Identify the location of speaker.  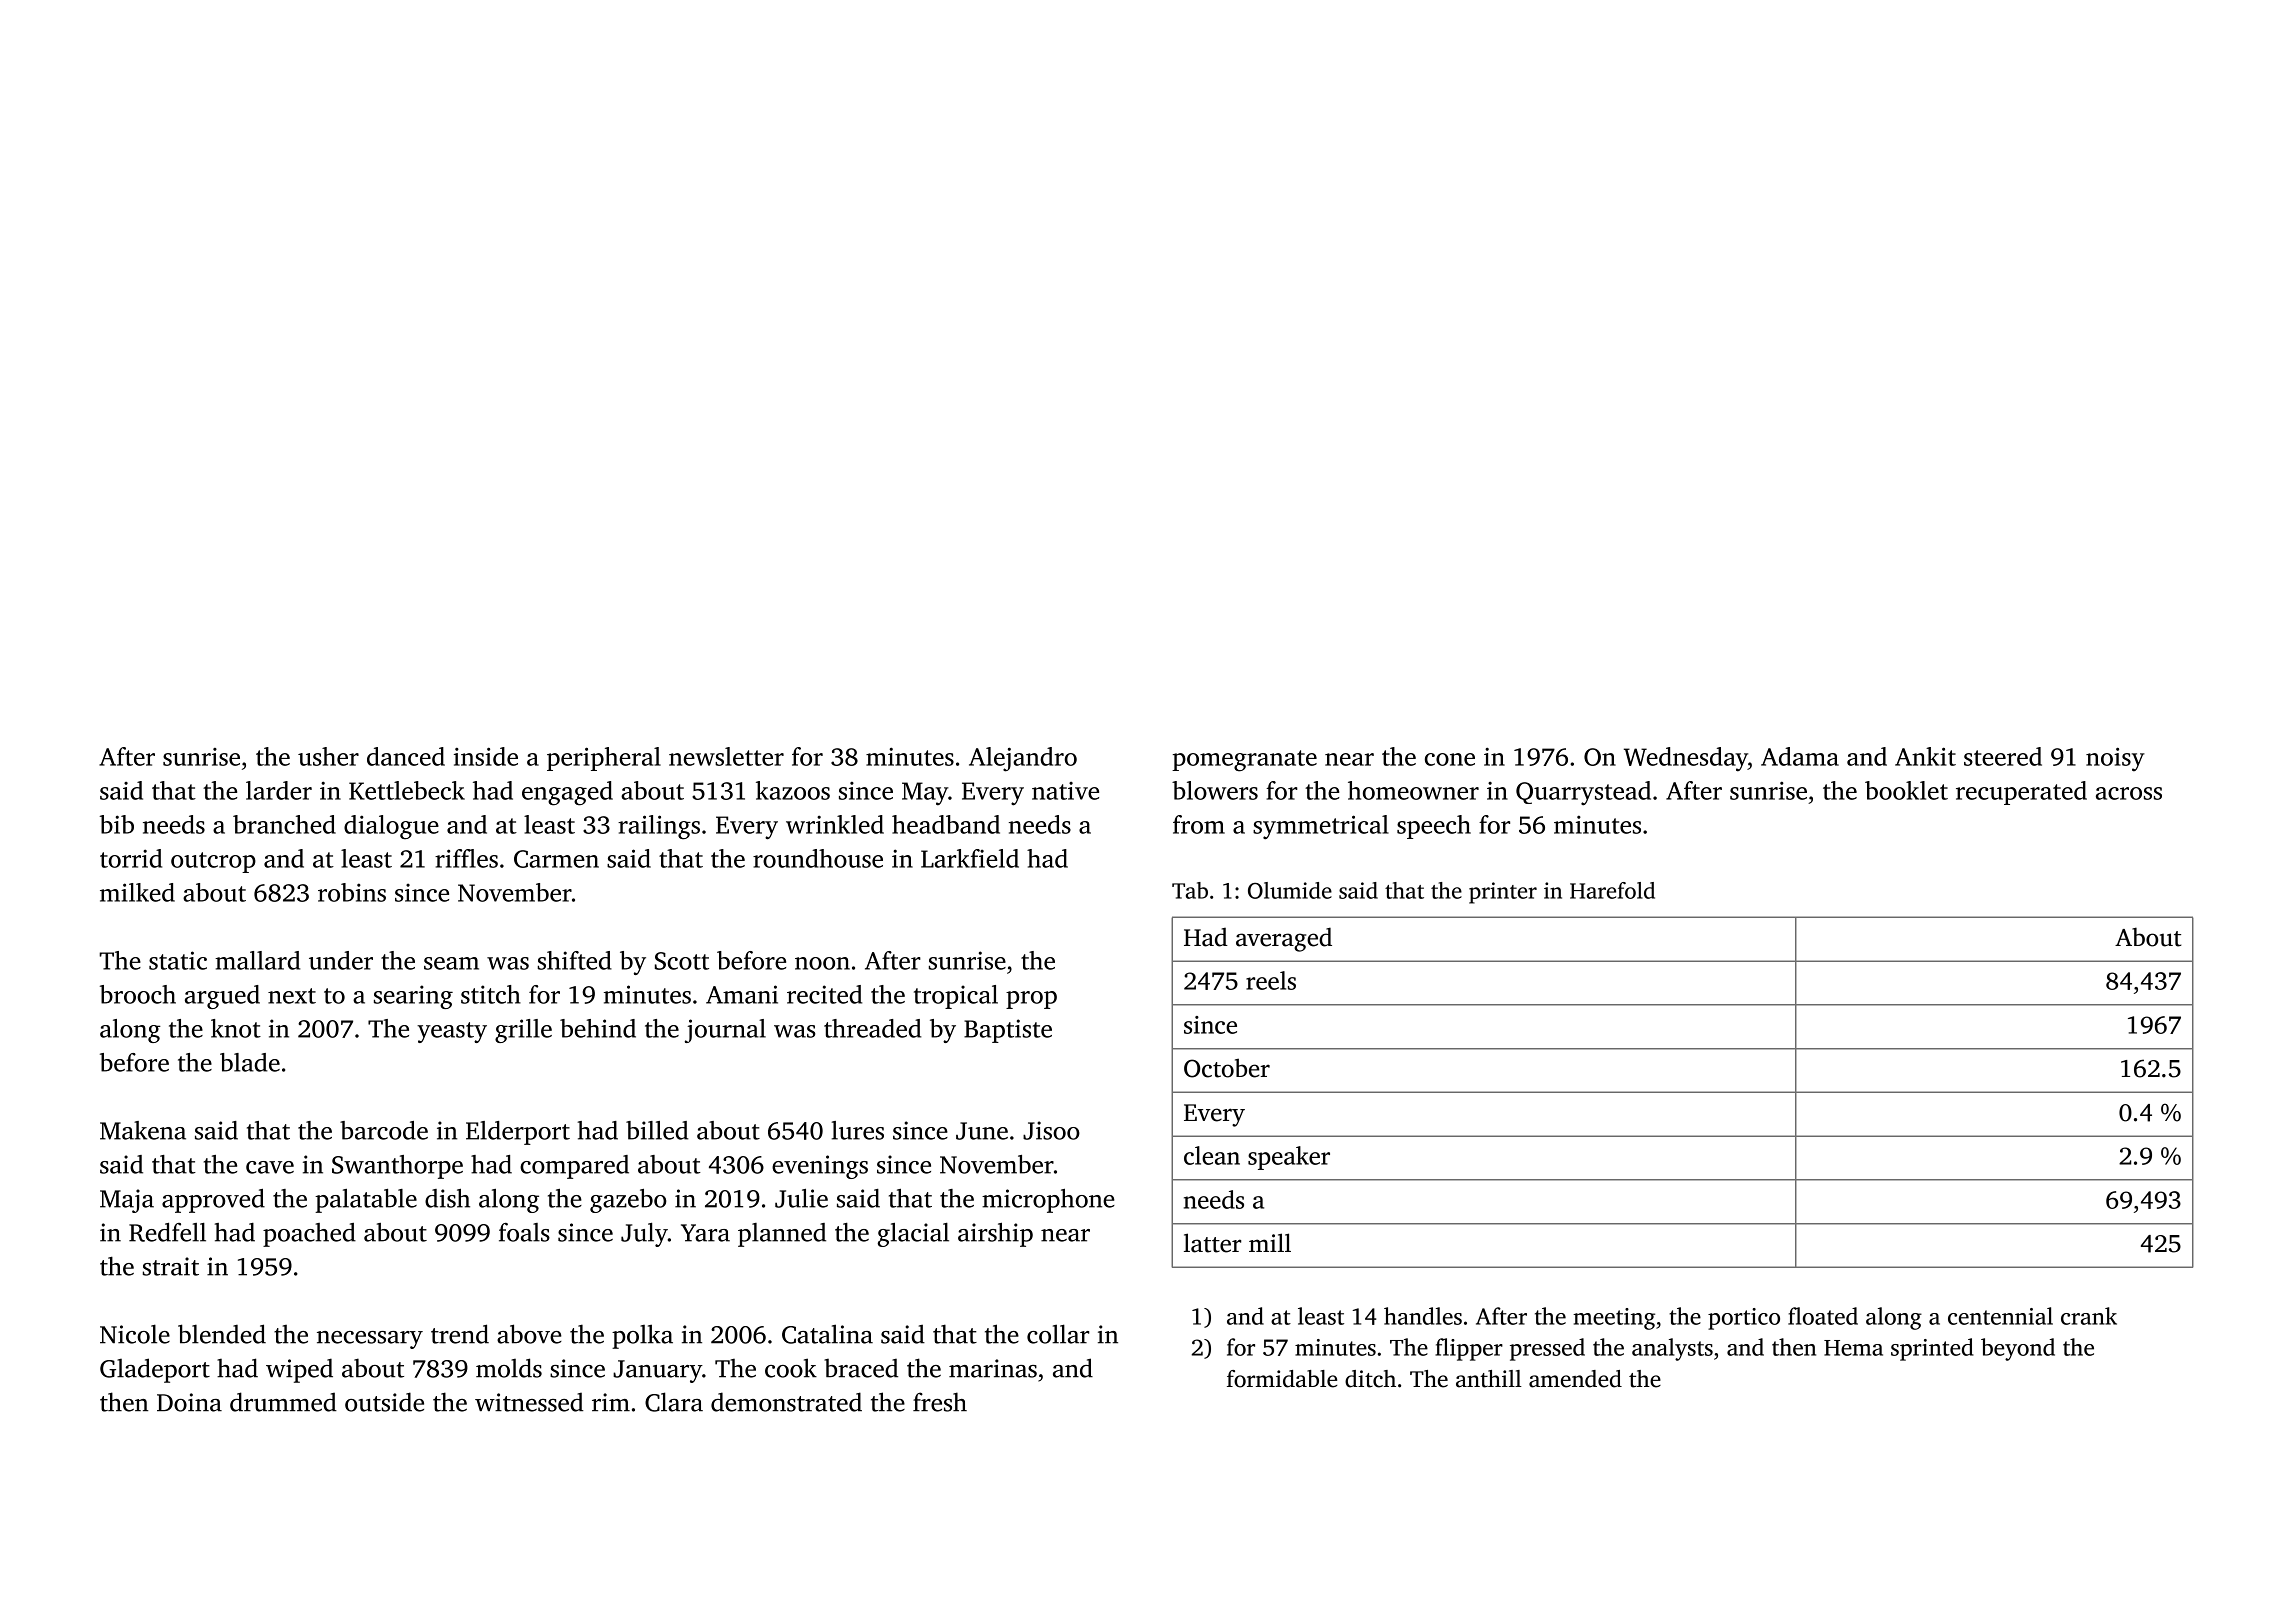
(1289, 1158).
